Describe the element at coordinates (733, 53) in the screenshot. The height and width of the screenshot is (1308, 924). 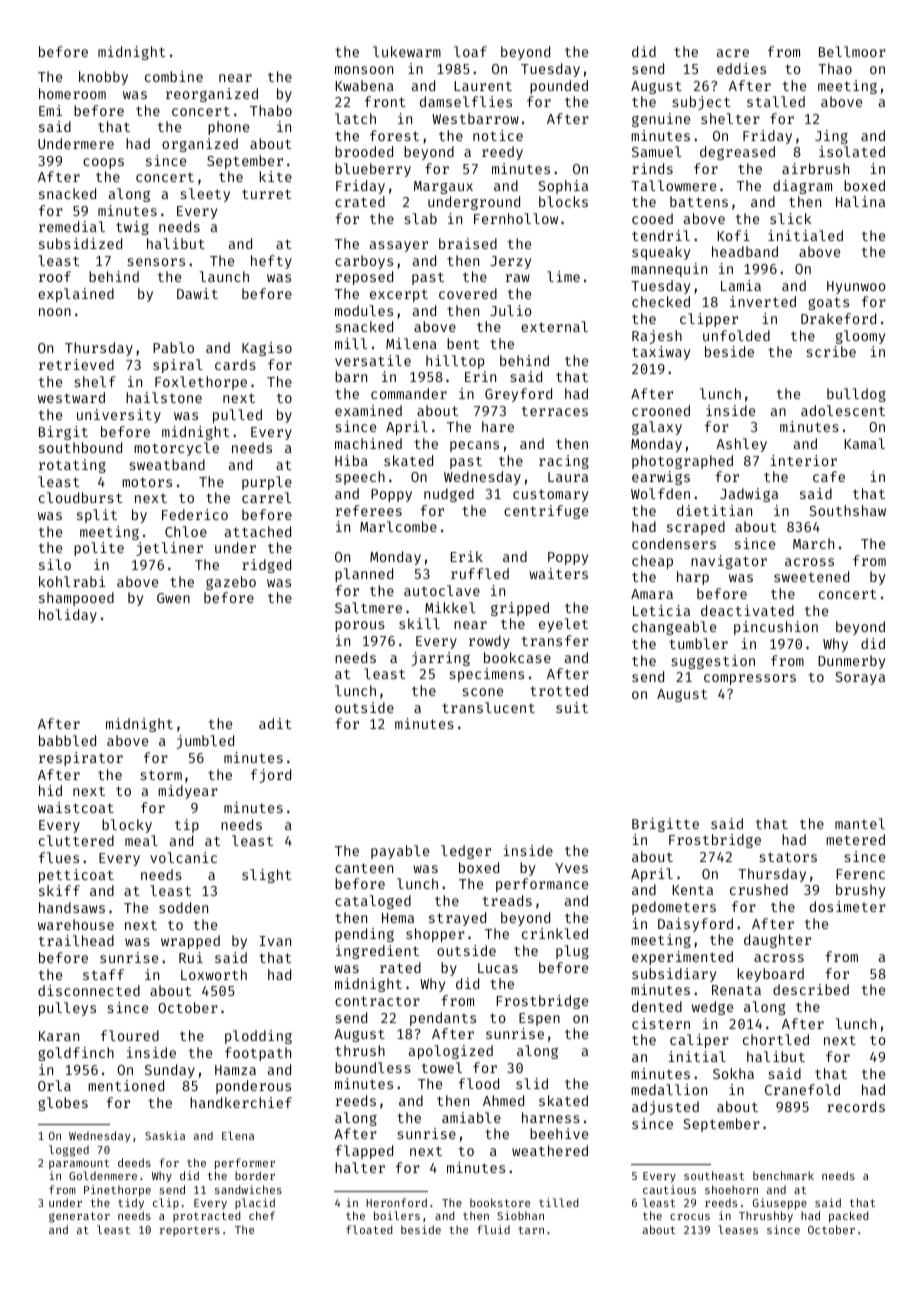
I see `acre` at that location.
